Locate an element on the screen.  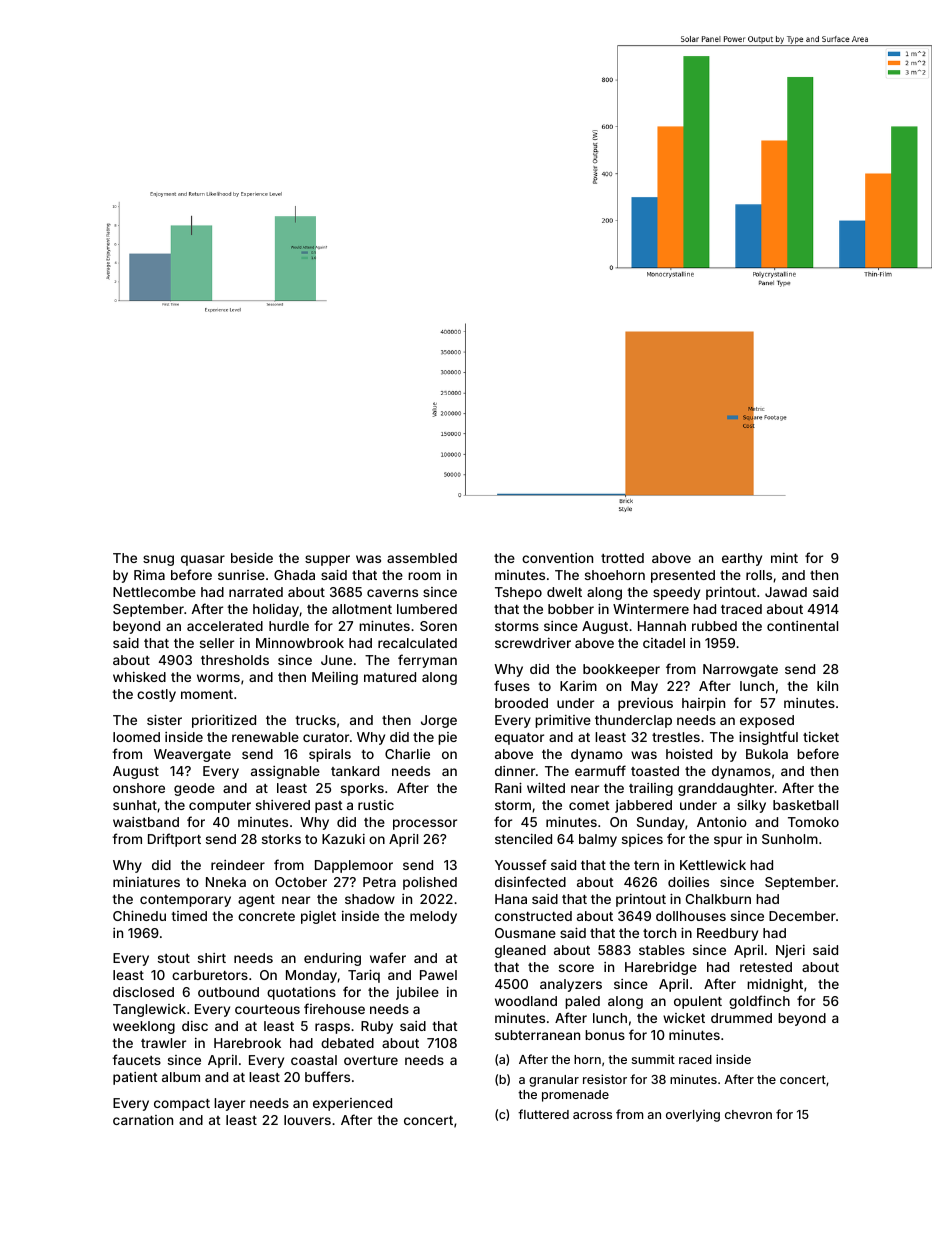
supper is located at coordinates (327, 560).
